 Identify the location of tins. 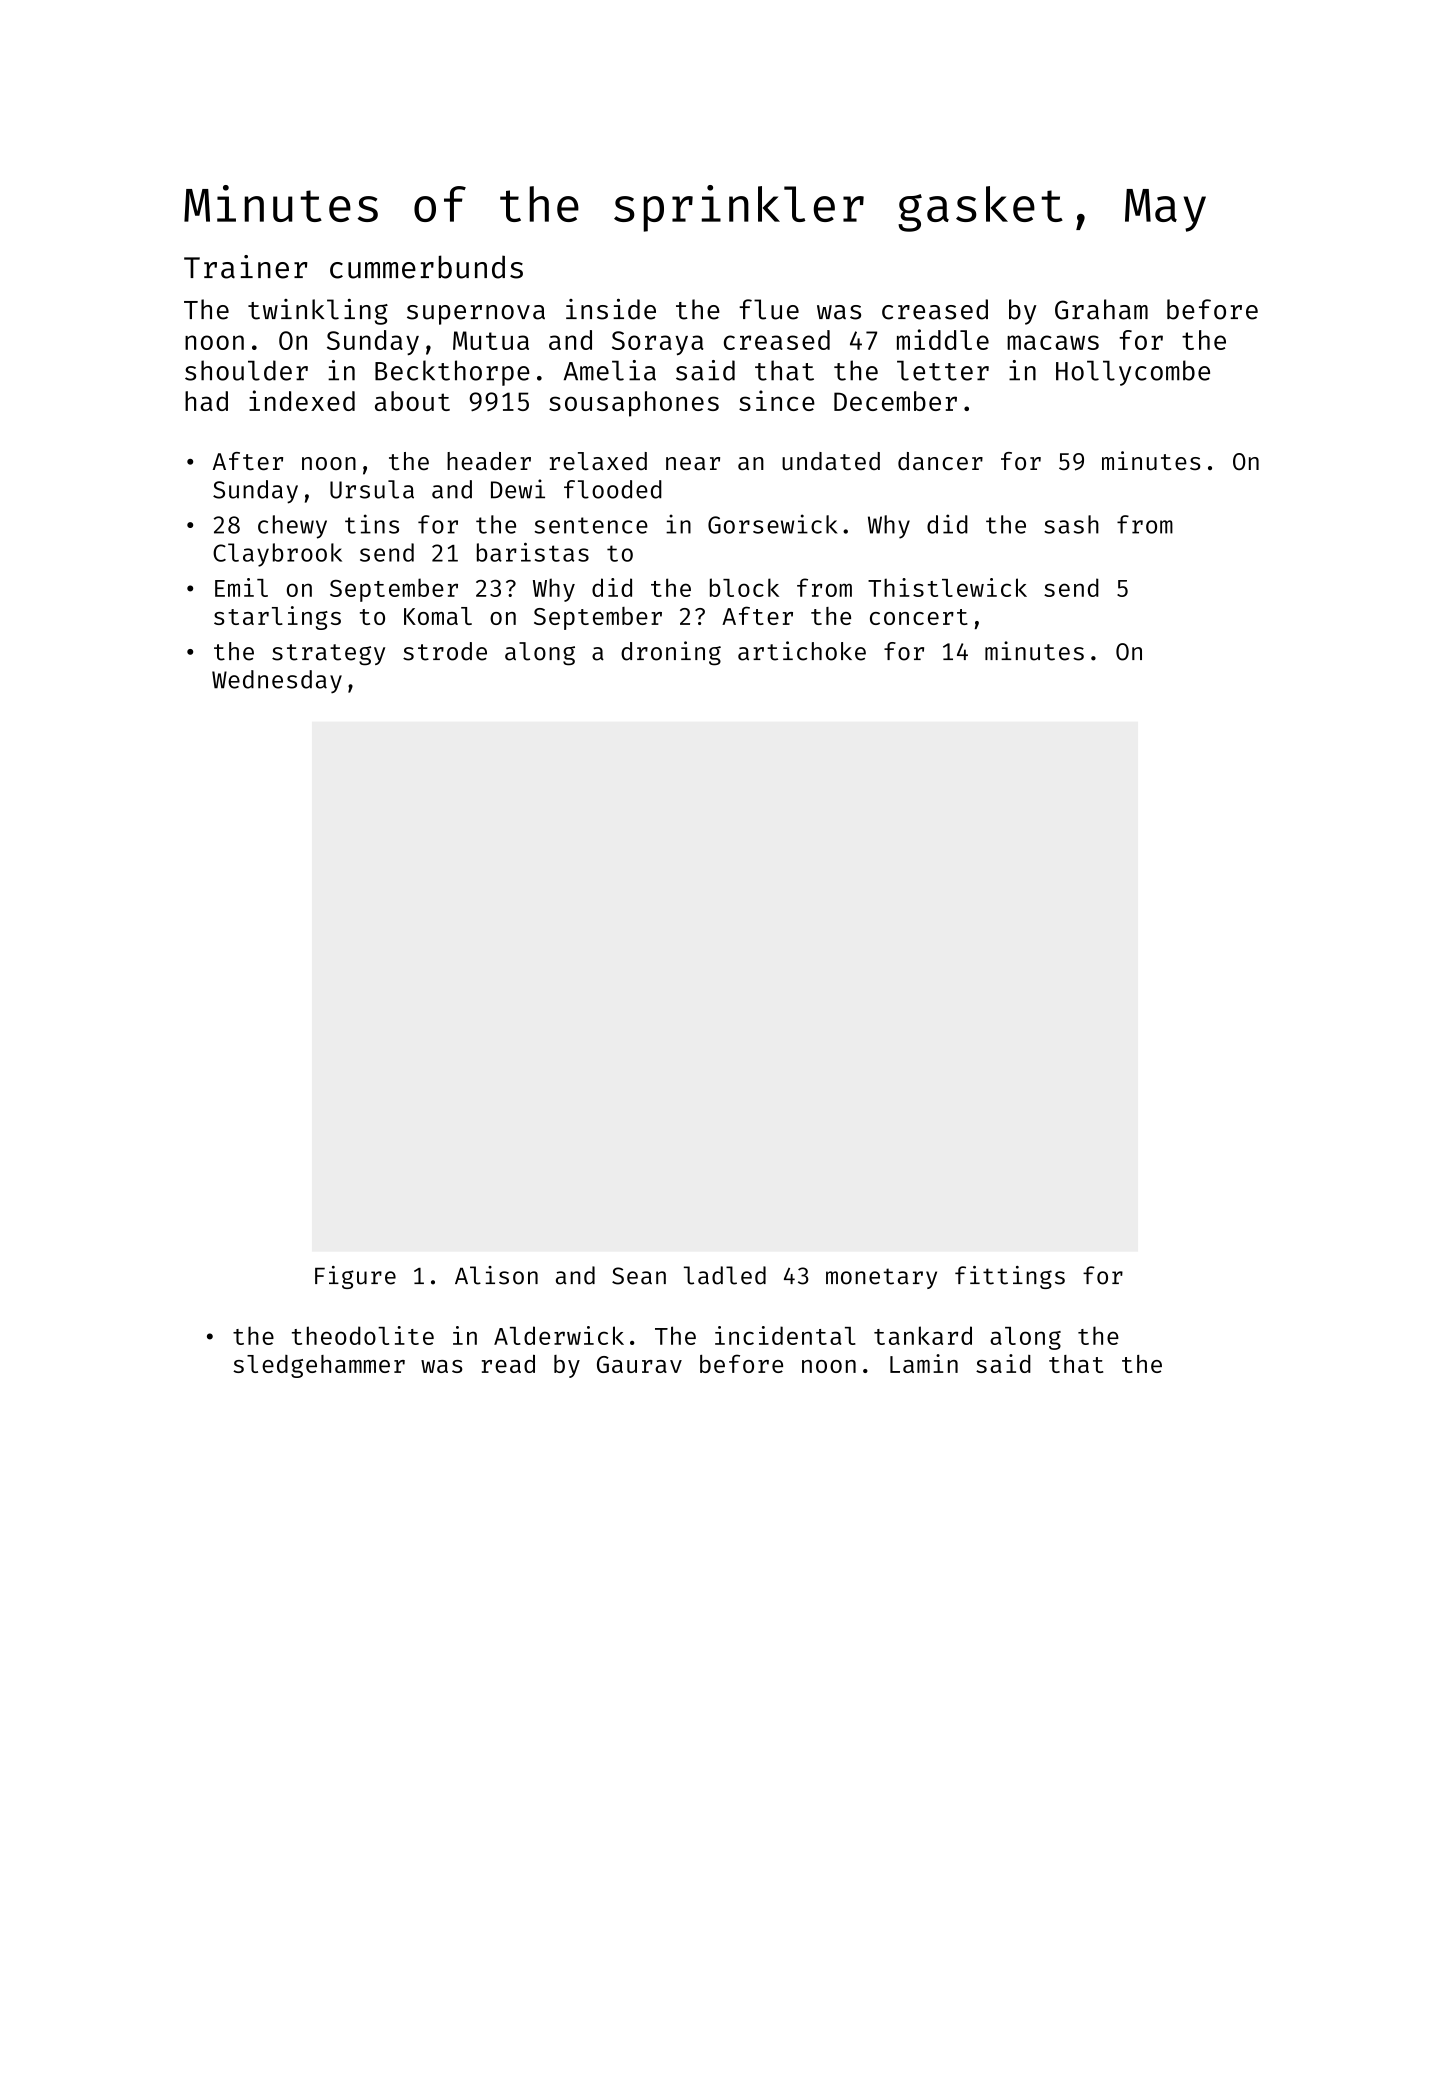
(372, 524).
